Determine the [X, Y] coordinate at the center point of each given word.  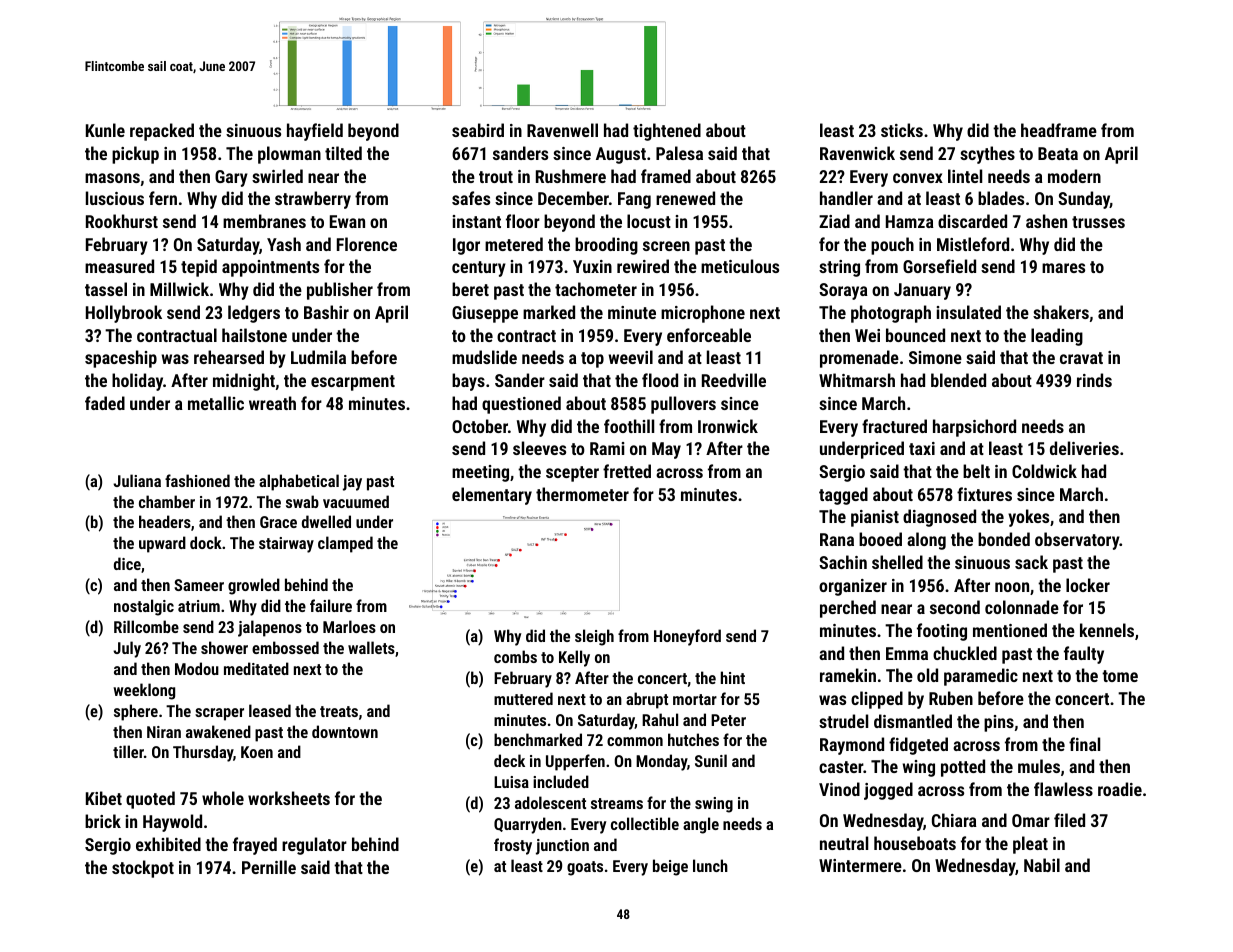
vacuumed [356, 501]
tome [1120, 676]
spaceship [121, 359]
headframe [1059, 130]
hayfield [315, 132]
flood [660, 380]
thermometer [582, 494]
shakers [1061, 312]
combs [515, 656]
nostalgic [144, 607]
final [1084, 744]
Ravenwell [562, 130]
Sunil [711, 760]
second [955, 607]
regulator [314, 846]
